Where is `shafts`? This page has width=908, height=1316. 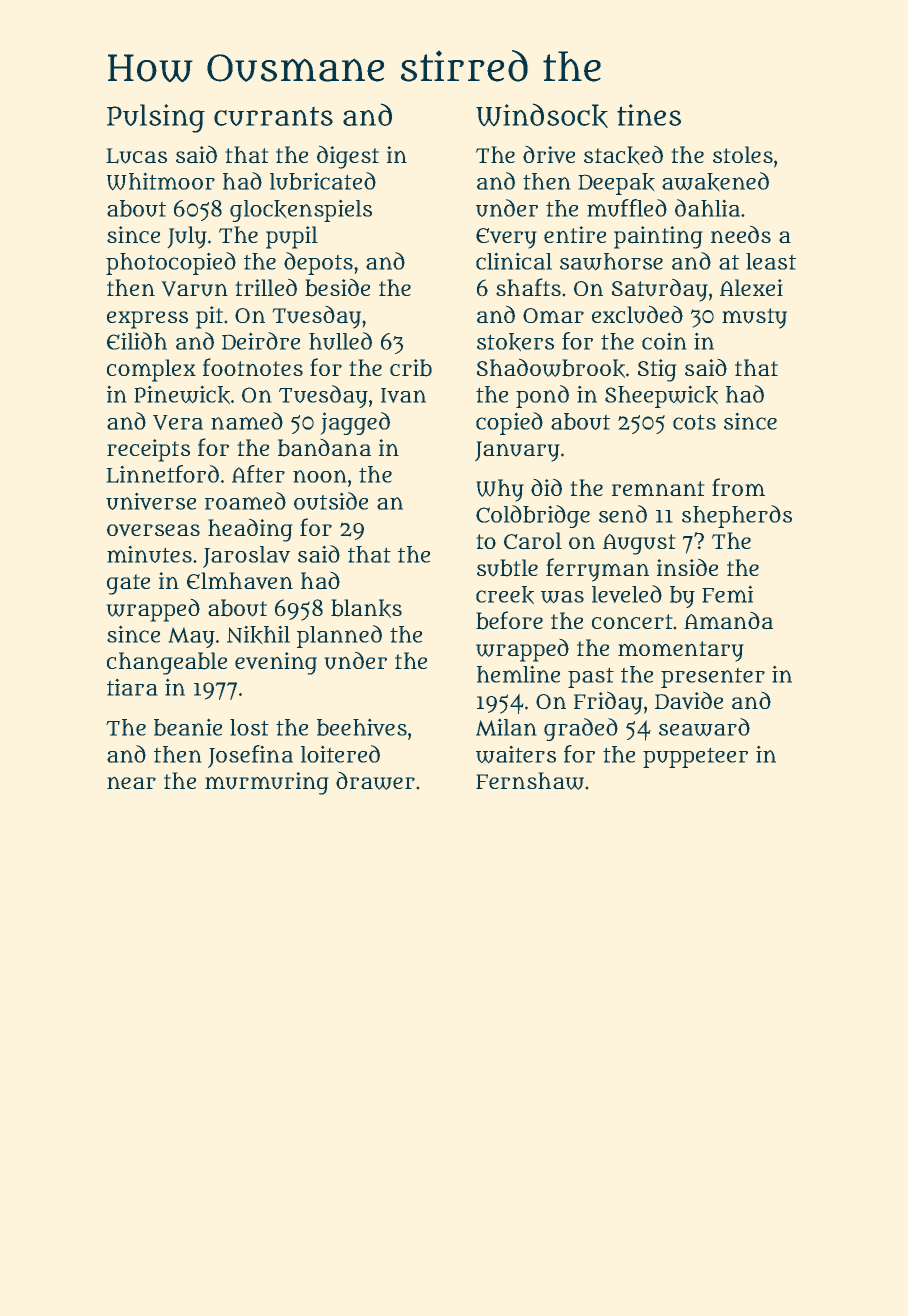 shafts is located at coordinates (528, 287).
